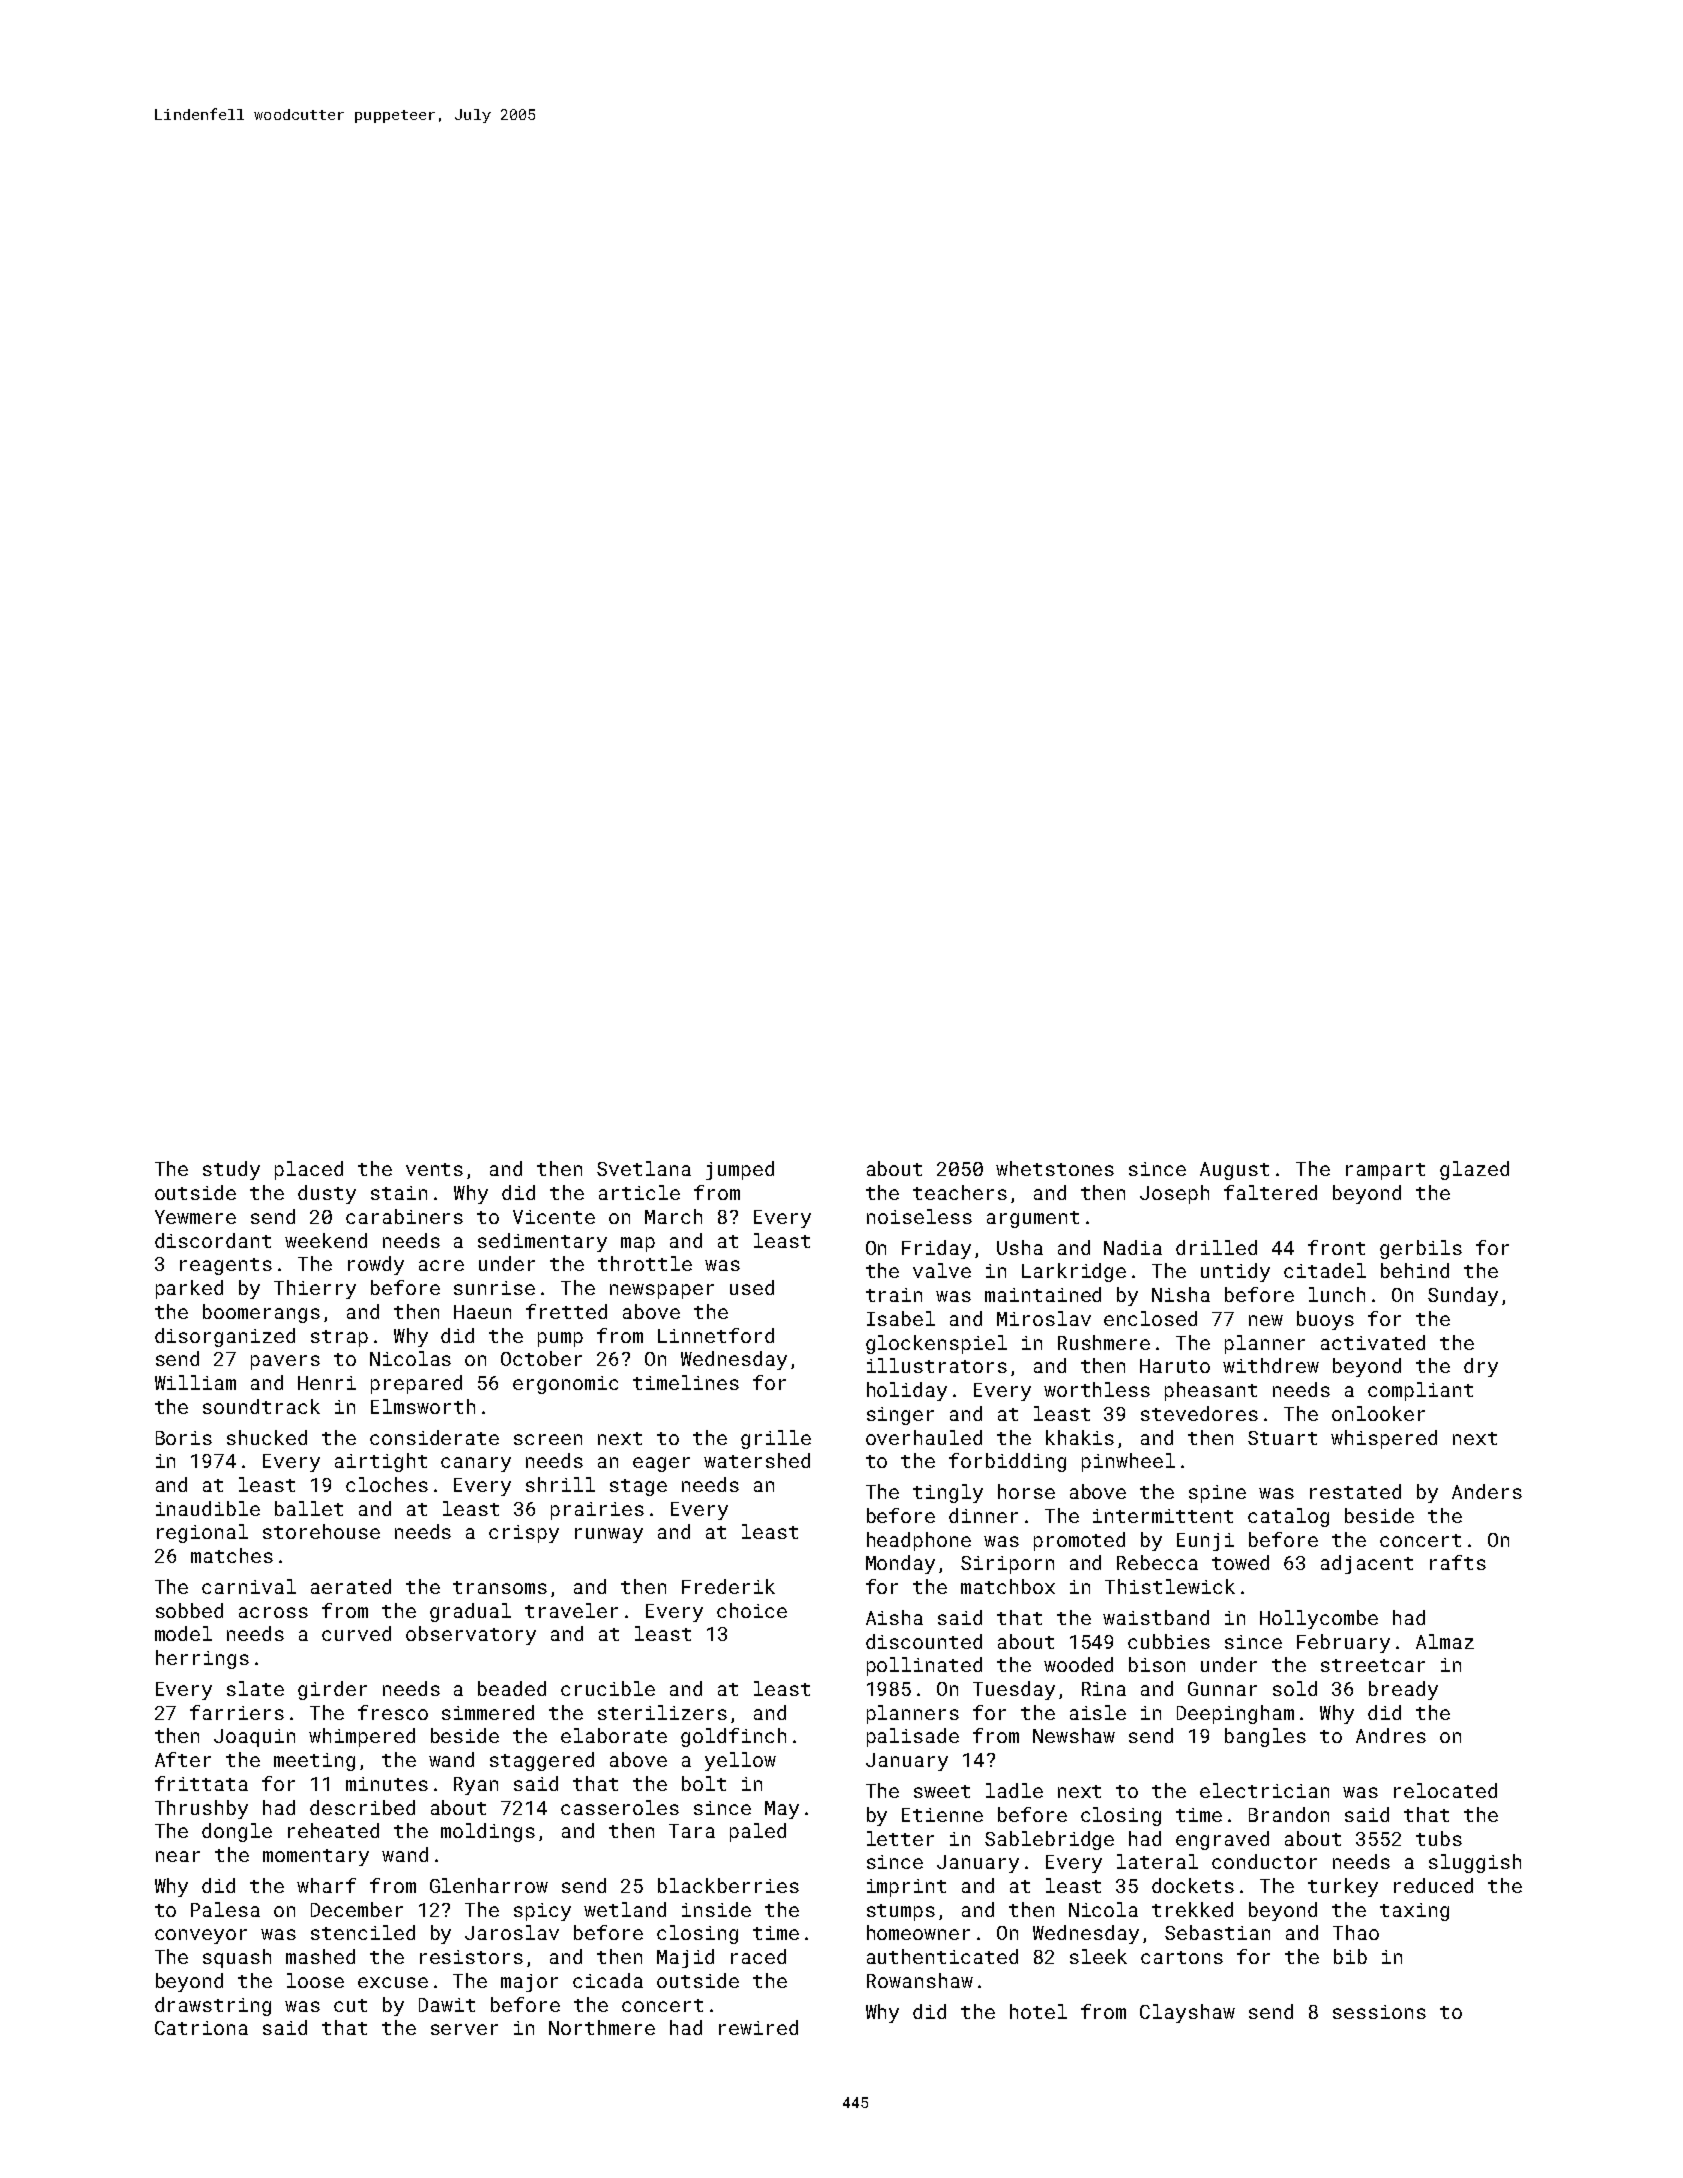 The width and height of the screenshot is (1683, 2178). Describe the element at coordinates (399, 1193) in the screenshot. I see `stain` at that location.
